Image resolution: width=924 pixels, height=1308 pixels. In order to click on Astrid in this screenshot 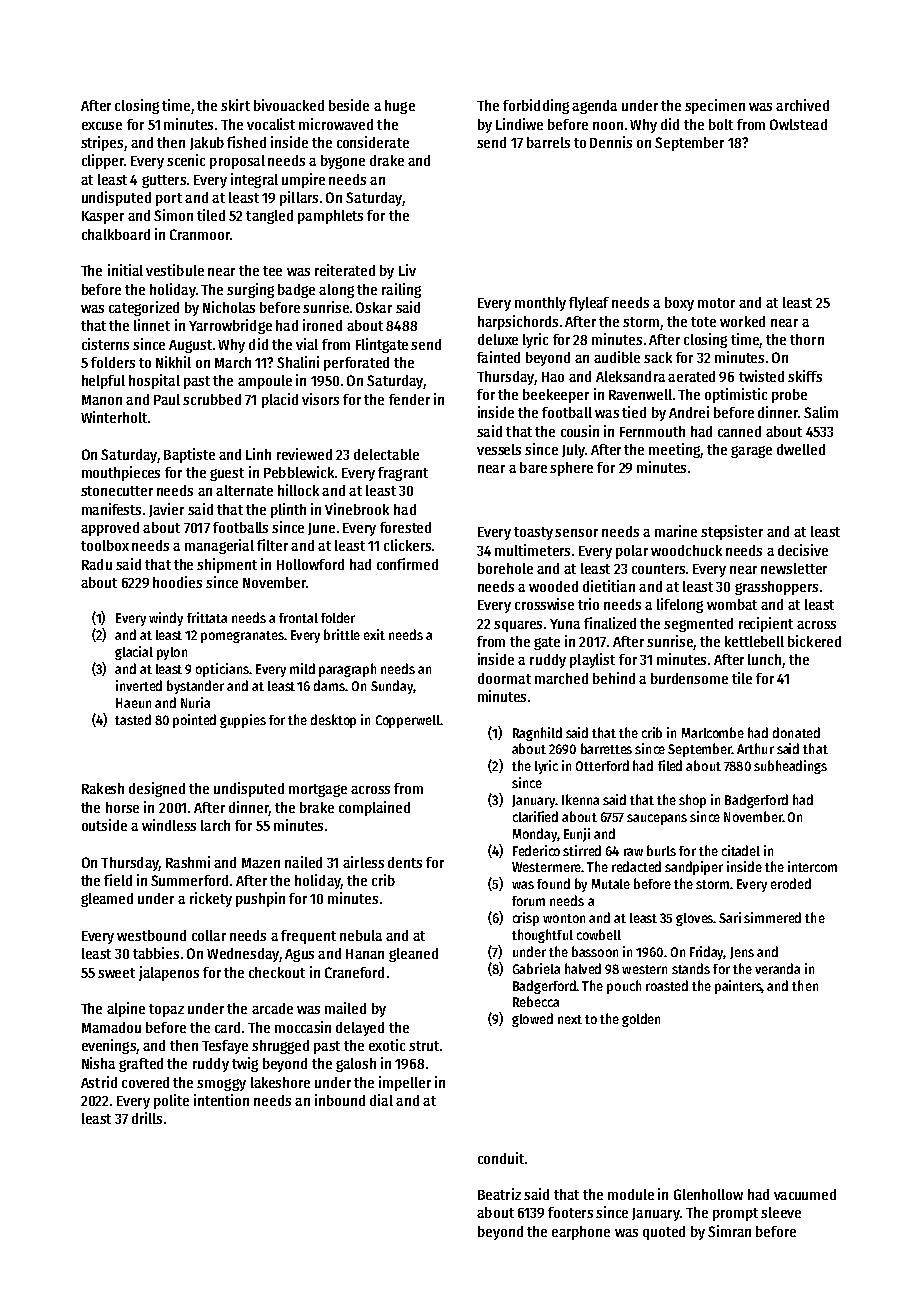, I will do `click(99, 1082)`.
